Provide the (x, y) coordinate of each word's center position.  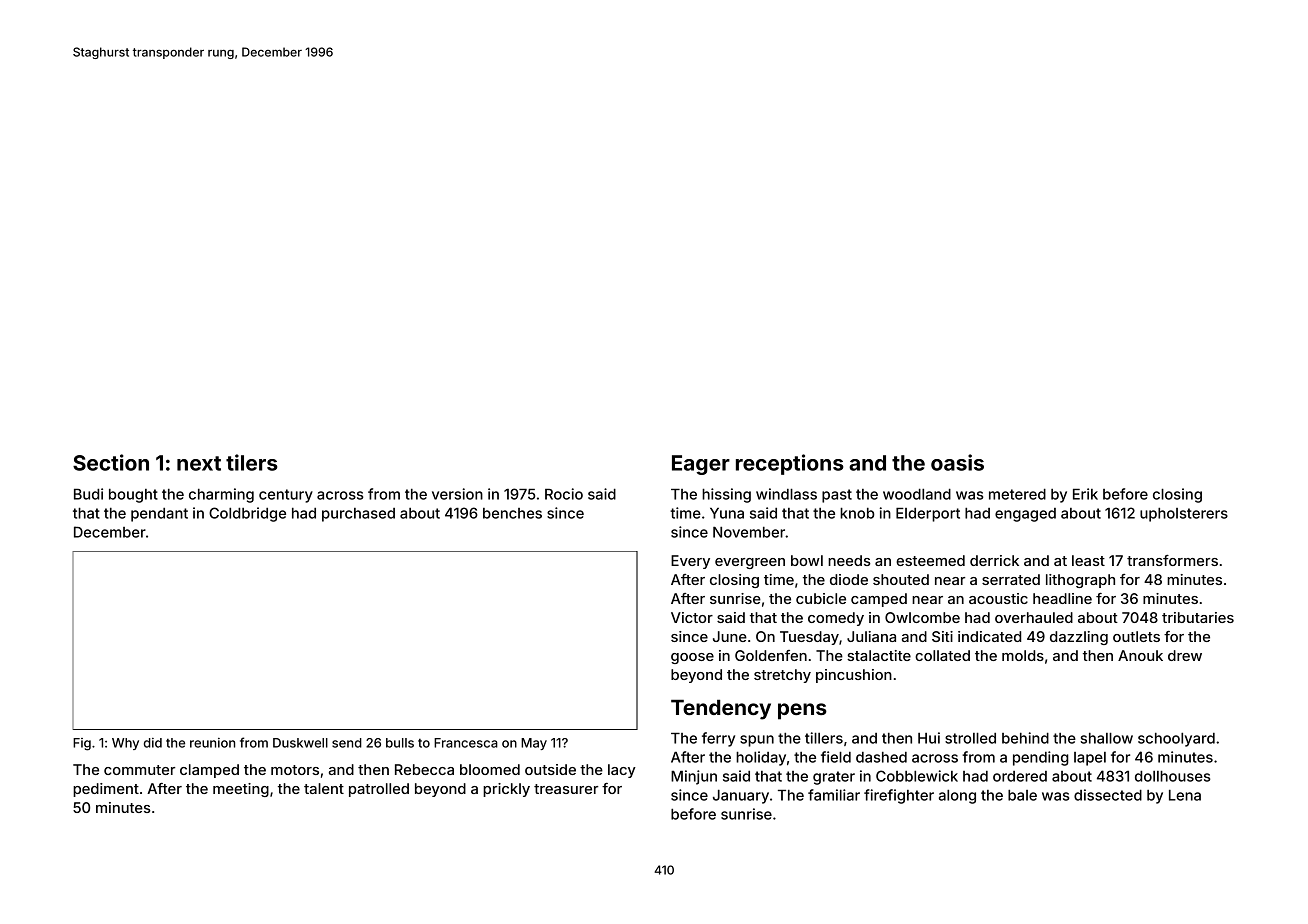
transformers (1172, 560)
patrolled (379, 790)
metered (1017, 494)
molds (1023, 655)
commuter (139, 770)
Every (690, 562)
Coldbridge (247, 514)
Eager (701, 465)
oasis (957, 462)
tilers (252, 462)
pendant (159, 515)
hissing (726, 495)
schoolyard (1176, 740)
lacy (622, 771)
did (153, 743)
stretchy (782, 676)
